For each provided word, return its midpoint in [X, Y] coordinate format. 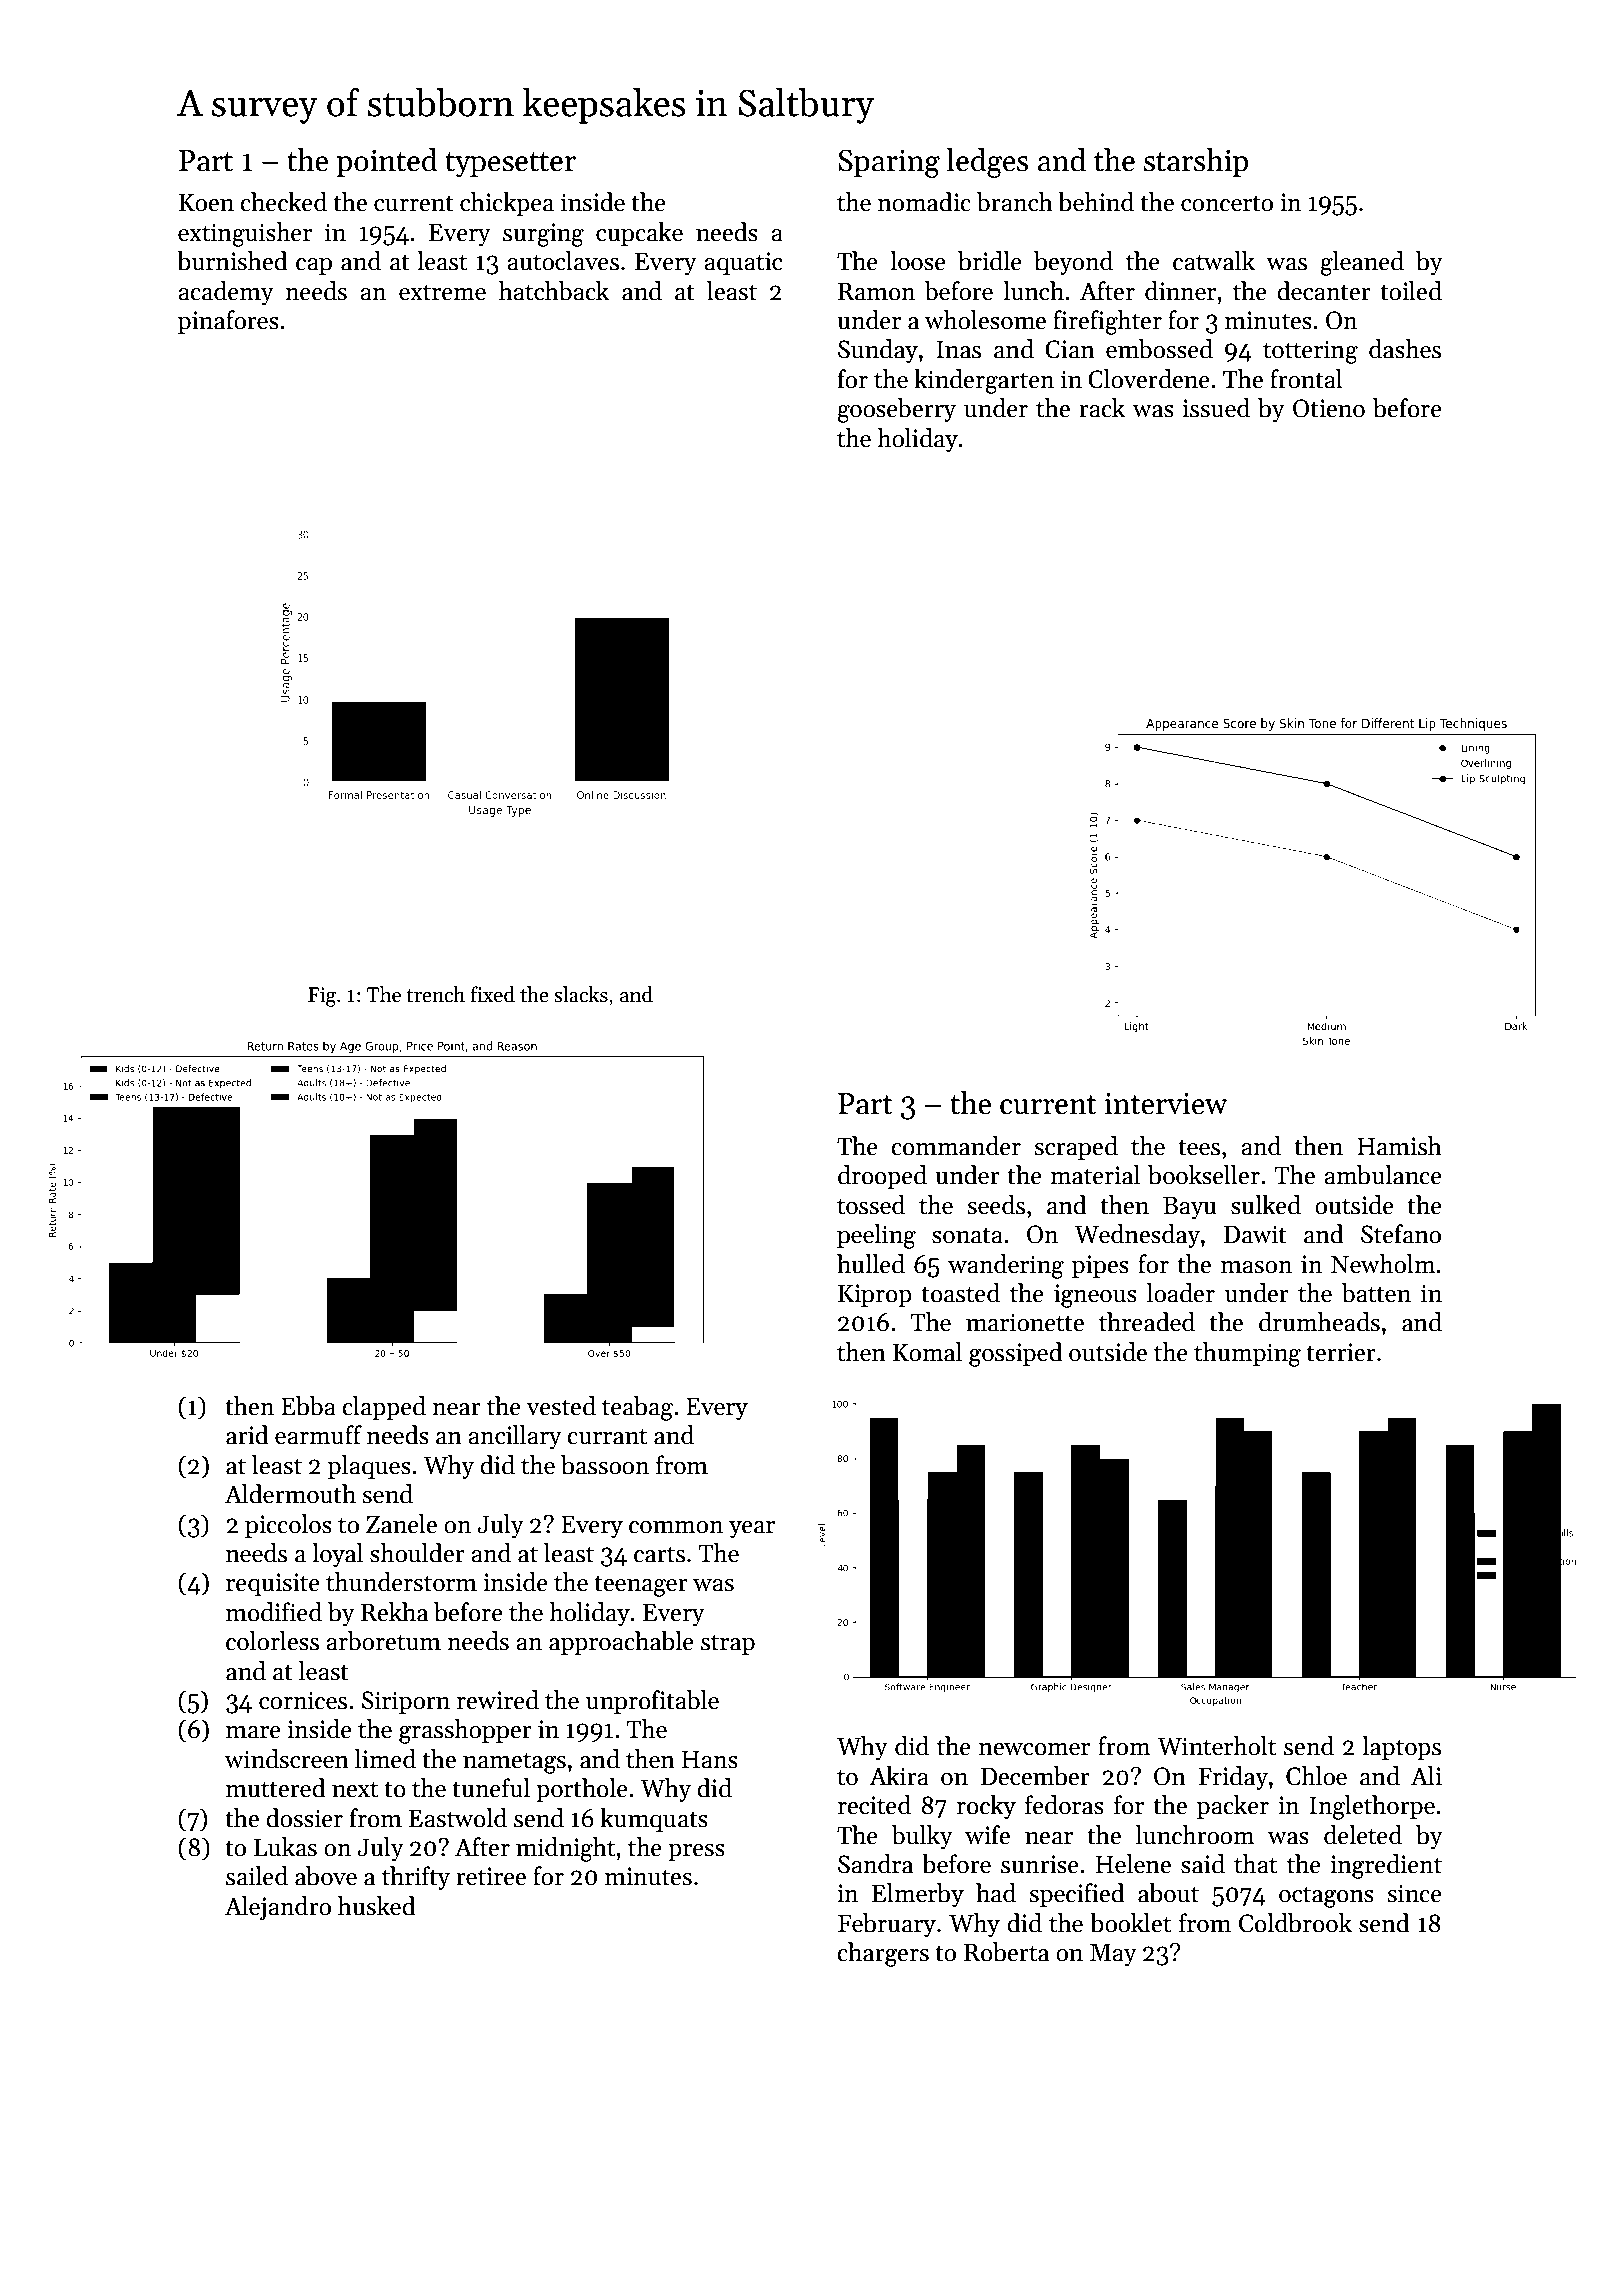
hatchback [554, 291]
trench [435, 994]
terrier [1341, 1352]
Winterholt [1216, 1746]
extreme [442, 292]
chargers [883, 1954]
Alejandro [278, 1908]
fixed [493, 994]
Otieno [1329, 408]
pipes [1100, 1266]
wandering [1006, 1266]
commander [956, 1146]
